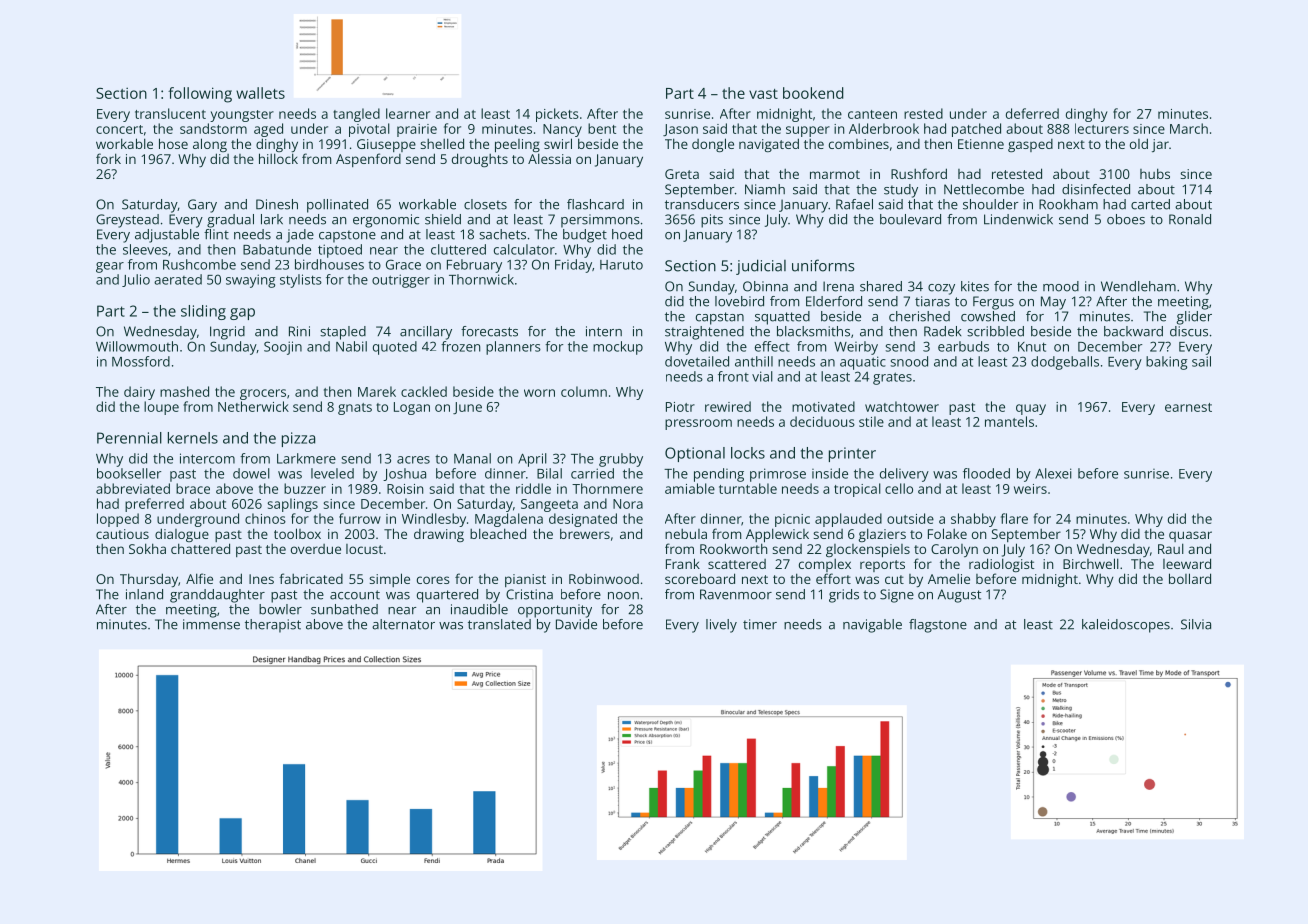 The width and height of the screenshot is (1308, 924). I want to click on sliding, so click(203, 312).
